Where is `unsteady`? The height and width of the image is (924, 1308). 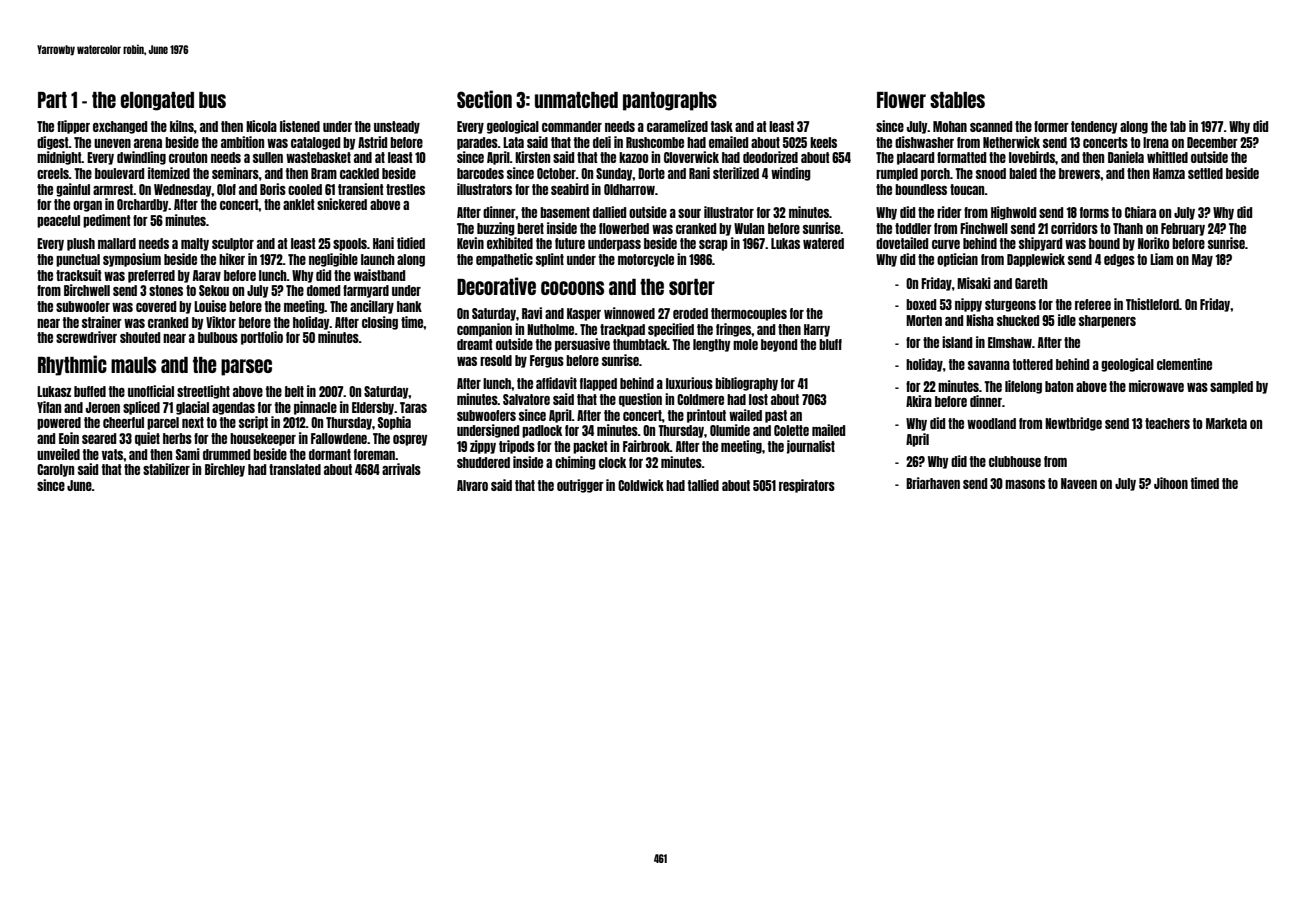
unsteady is located at coordinates (397, 127).
